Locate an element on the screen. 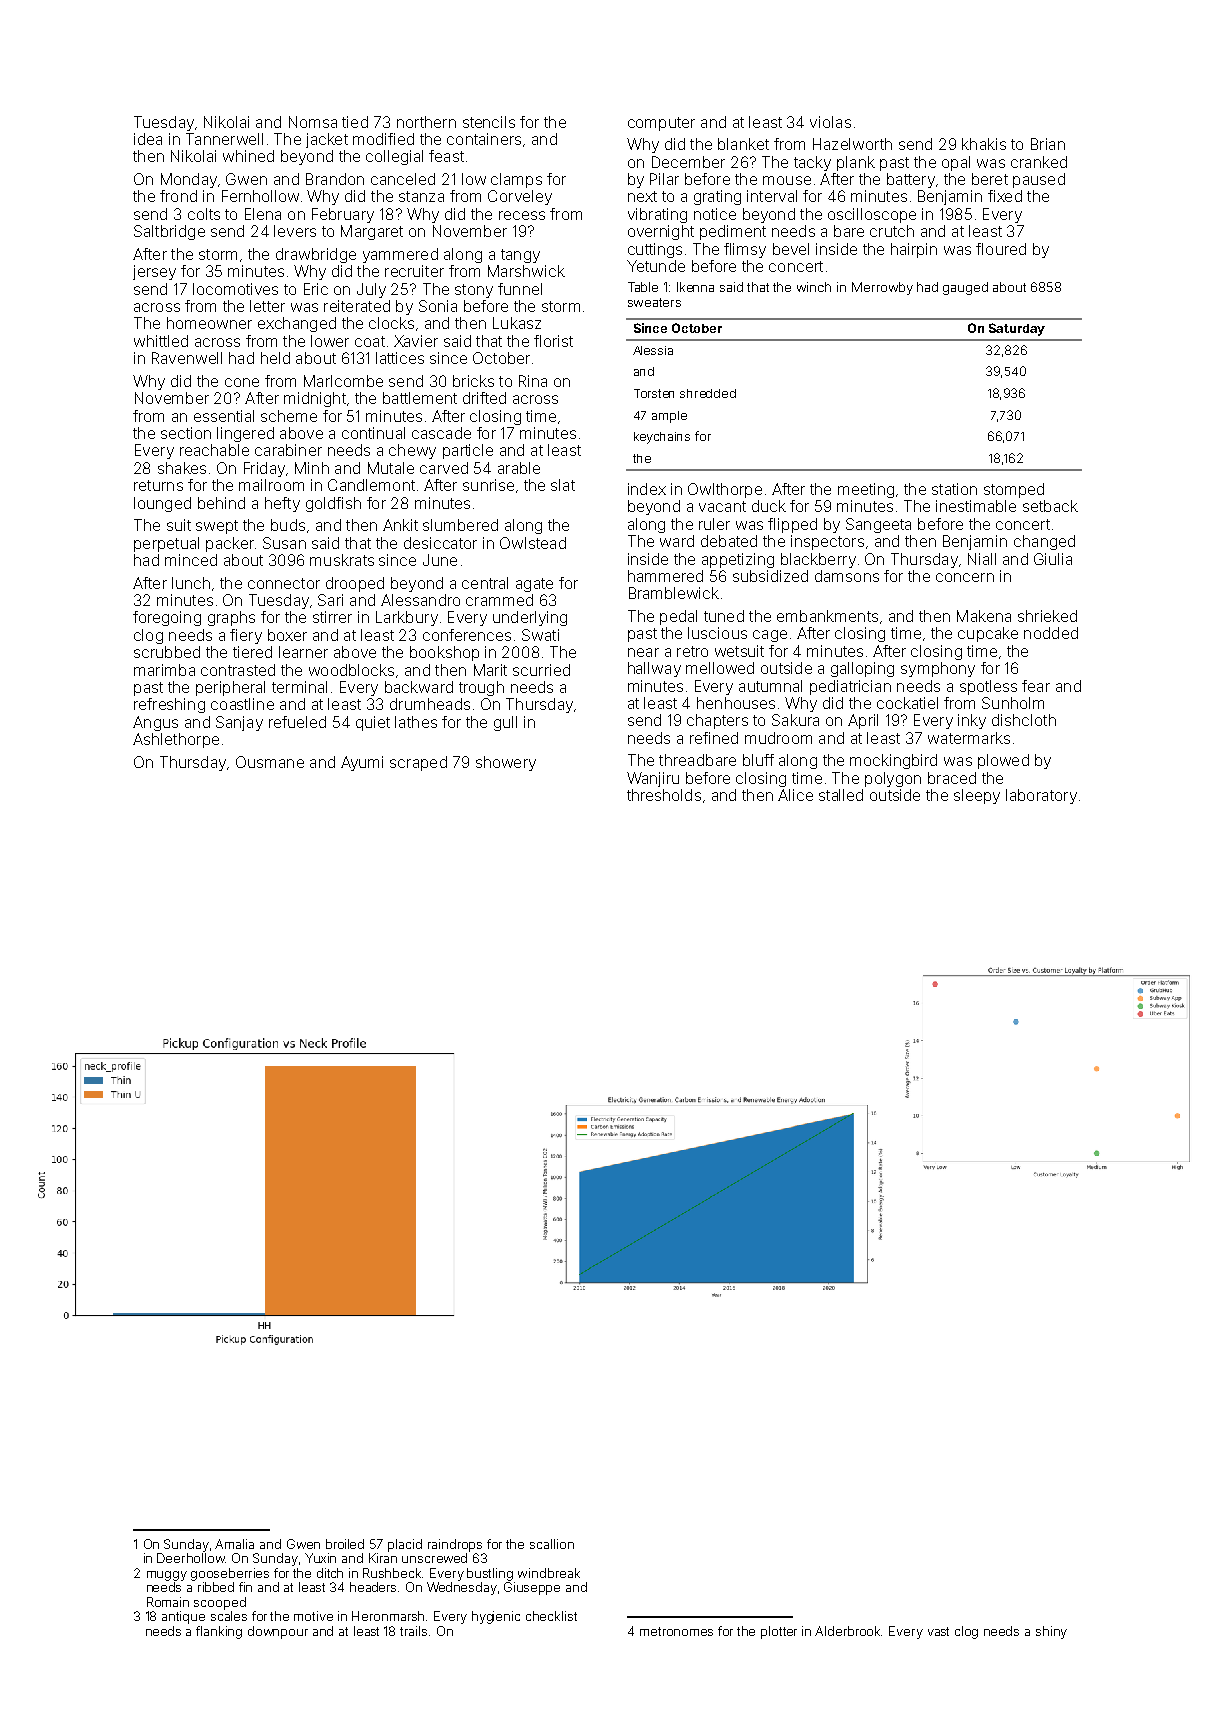 Image resolution: width=1215 pixels, height=1718 pixels. laboratory is located at coordinates (1041, 796).
